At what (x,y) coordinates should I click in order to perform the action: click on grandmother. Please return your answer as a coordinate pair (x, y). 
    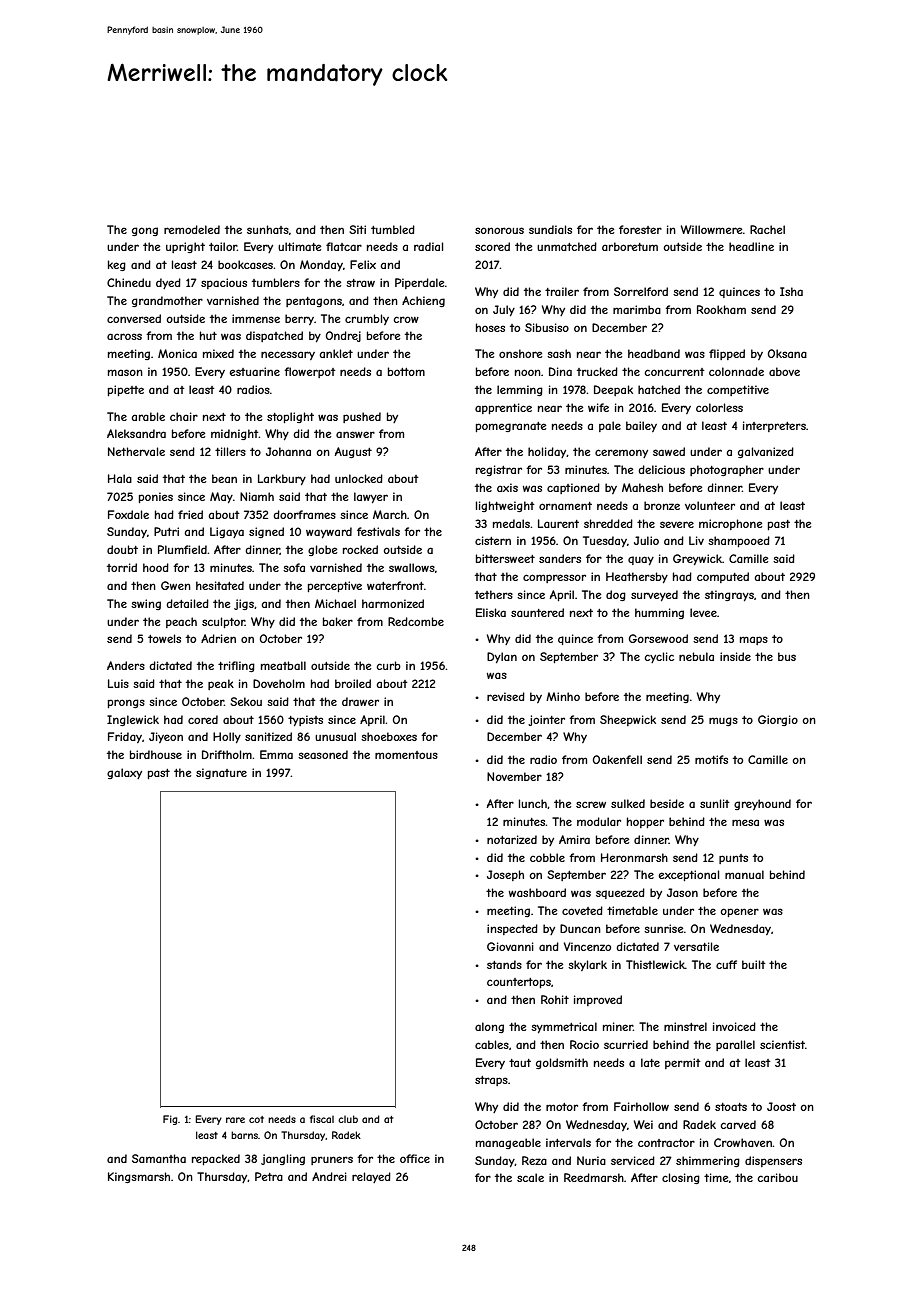
    Looking at the image, I should click on (167, 301).
